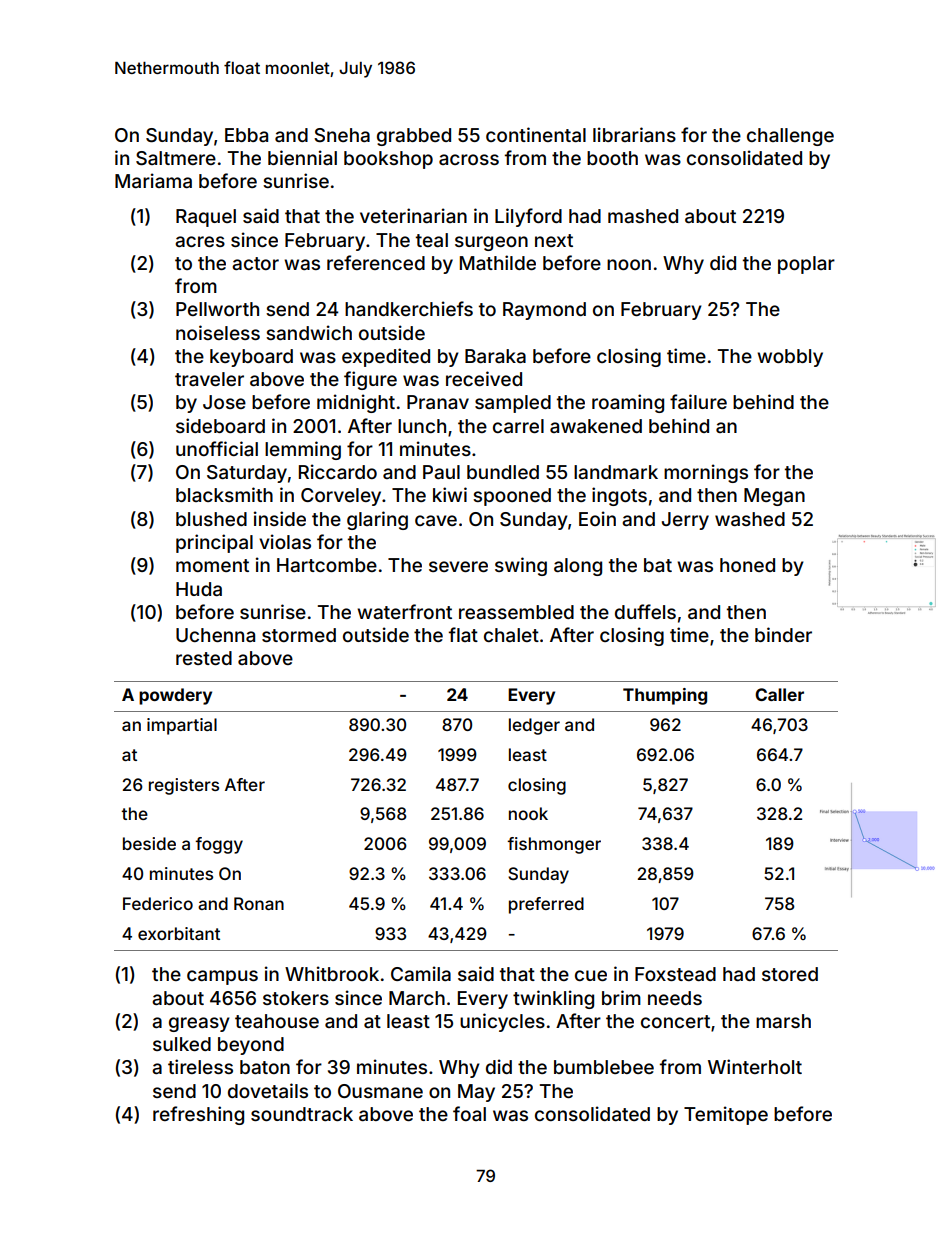 Image resolution: width=952 pixels, height=1233 pixels. What do you see at coordinates (380, 1091) in the screenshot?
I see `Ousmane` at bounding box center [380, 1091].
